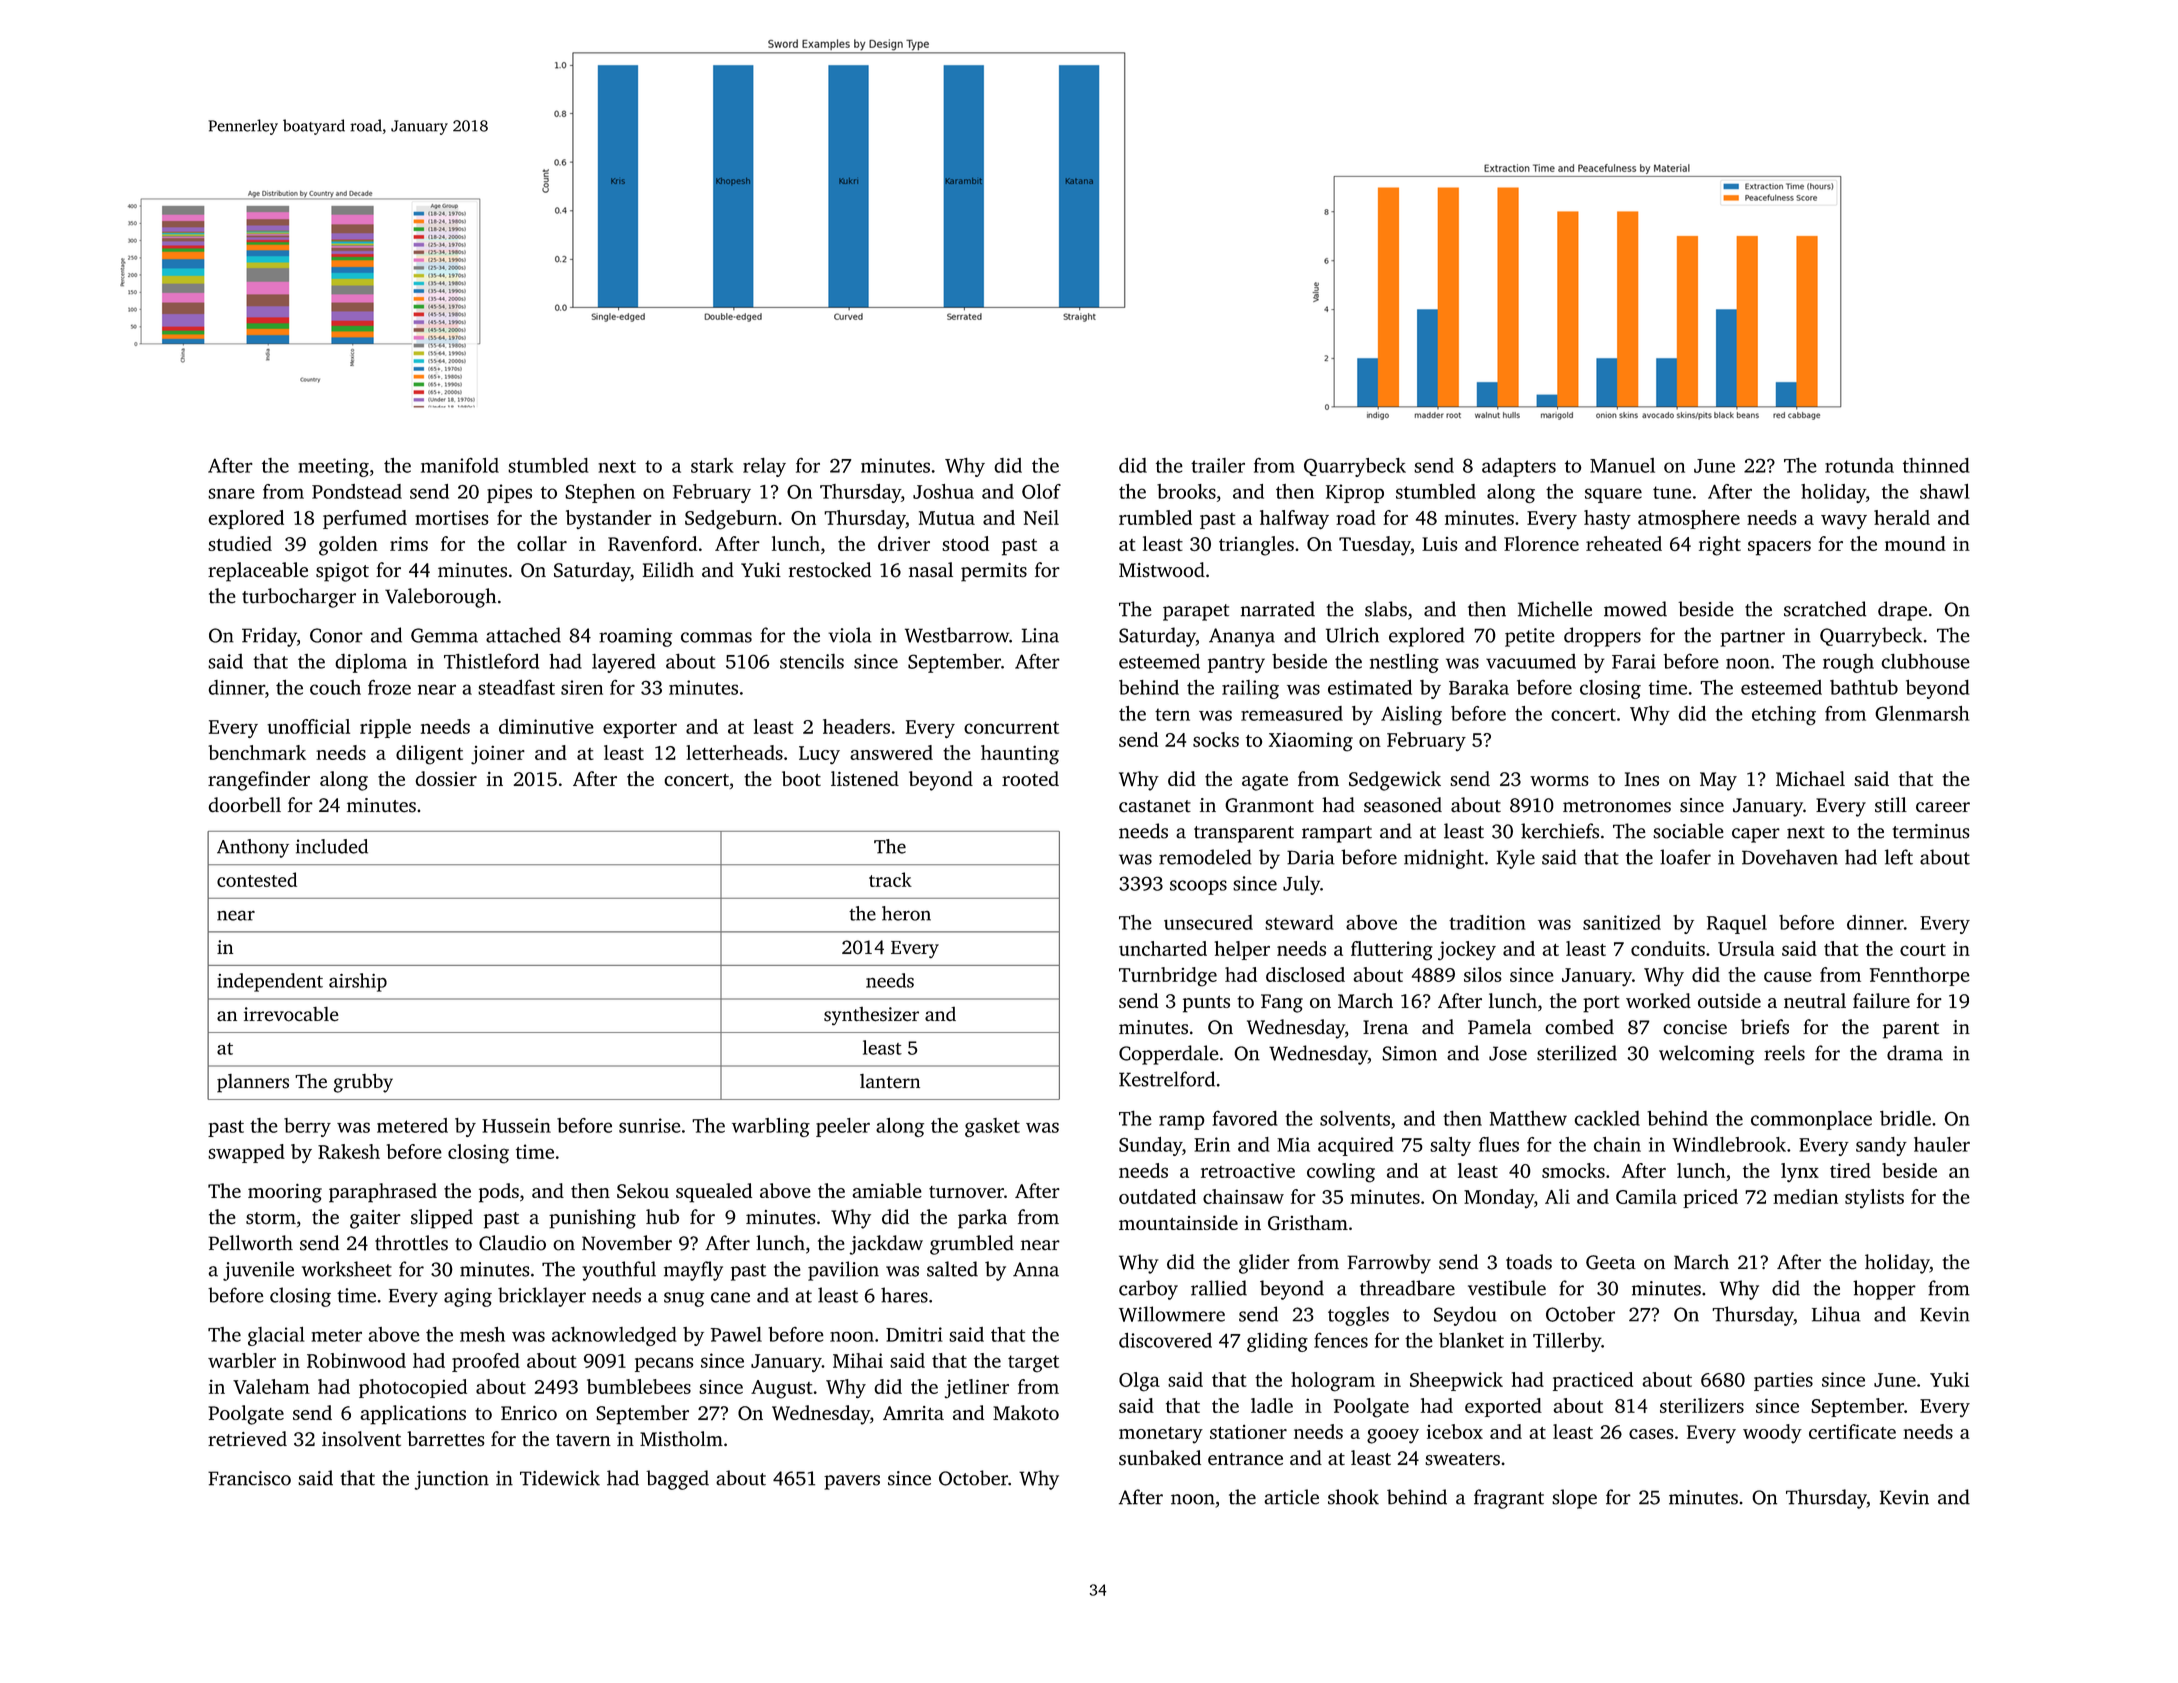 The height and width of the document is (1683, 2178). Describe the element at coordinates (246, 1153) in the document. I see `swapped` at that location.
